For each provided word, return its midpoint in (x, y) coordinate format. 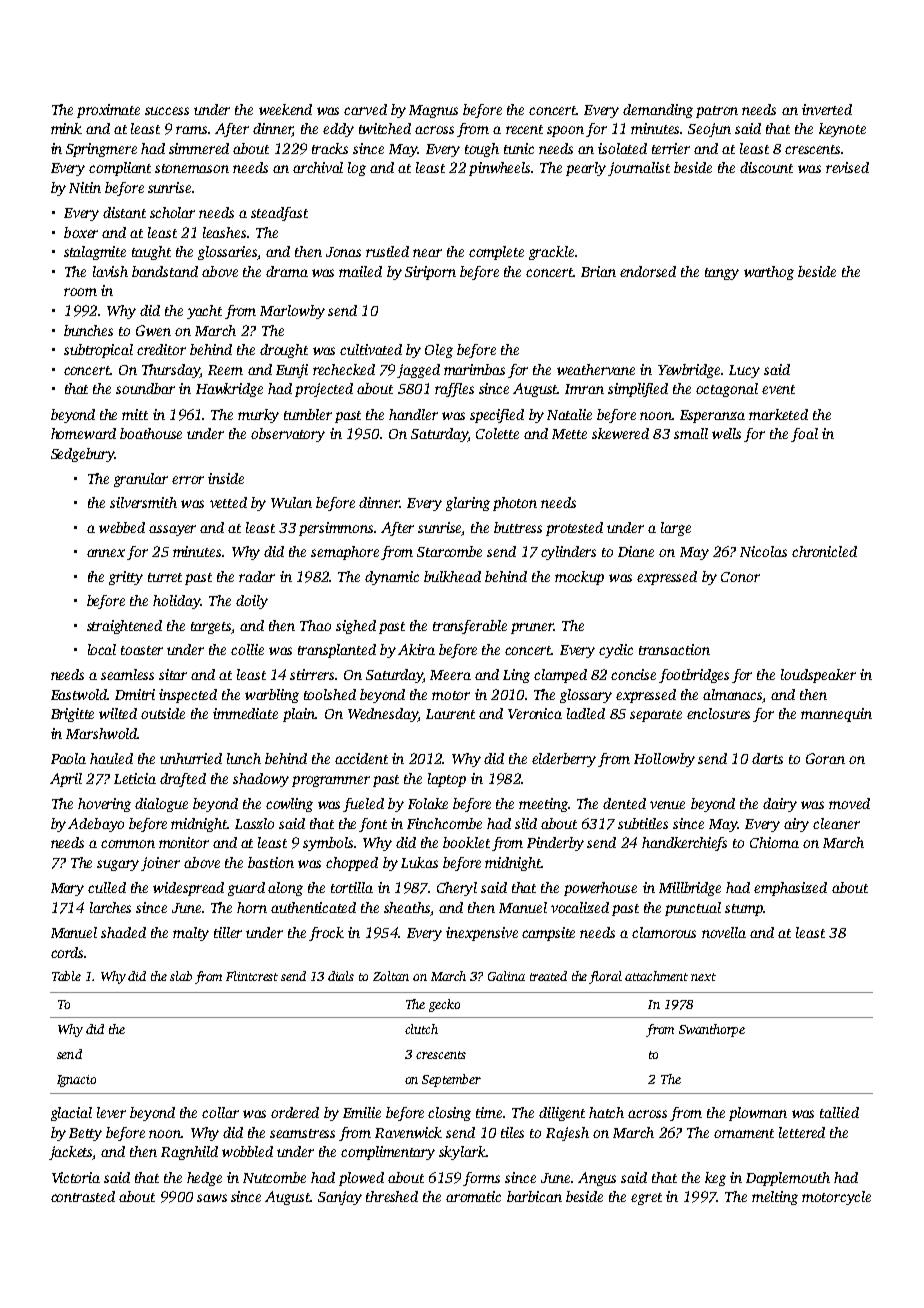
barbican (534, 1196)
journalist (639, 169)
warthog (769, 273)
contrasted (83, 1196)
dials (341, 976)
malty (191, 934)
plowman (758, 1114)
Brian (598, 271)
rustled (387, 251)
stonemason (192, 168)
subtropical (98, 351)
